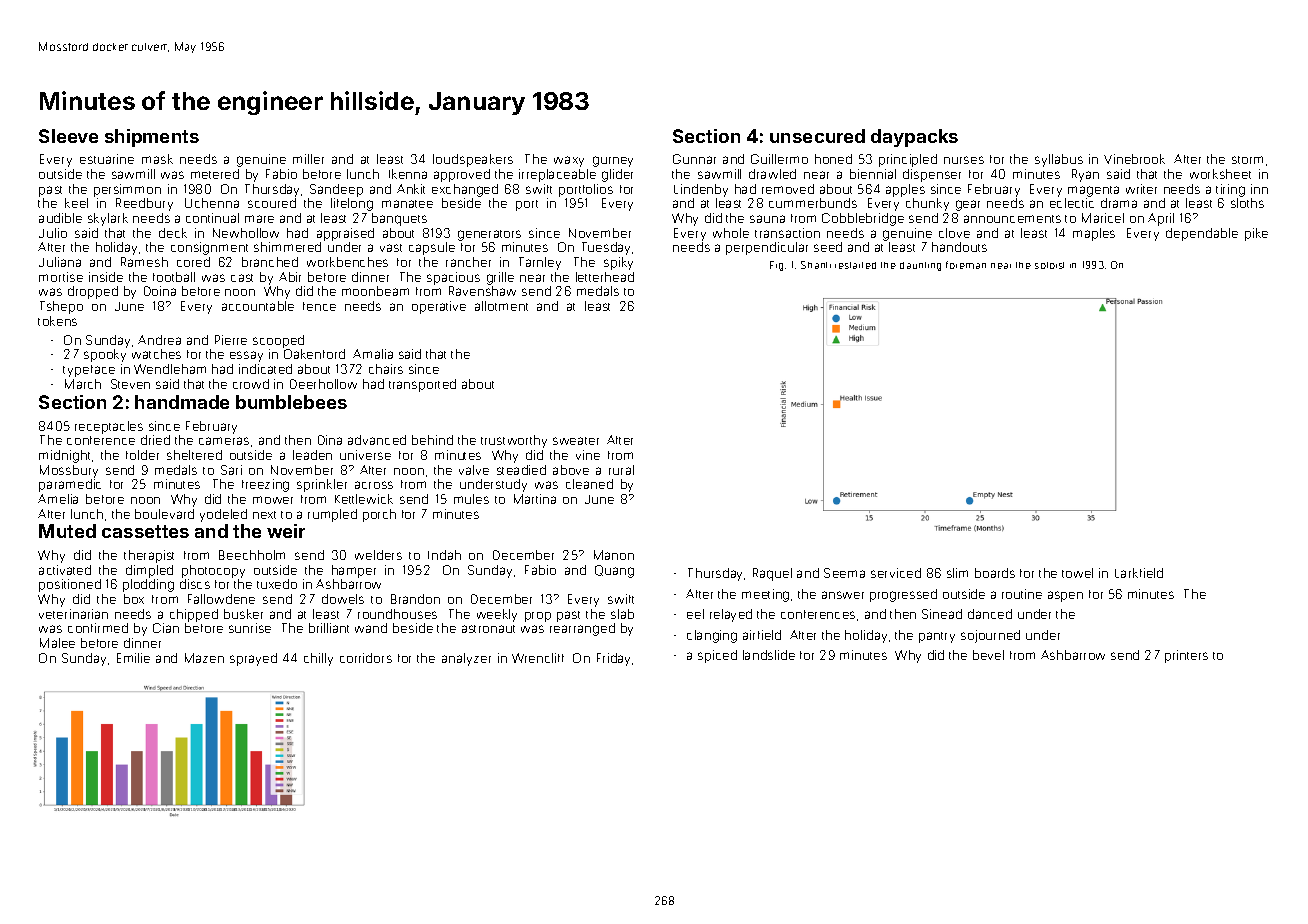 Image resolution: width=1308 pixels, height=924 pixels. Describe the element at coordinates (995, 573) in the screenshot. I see `boards` at that location.
